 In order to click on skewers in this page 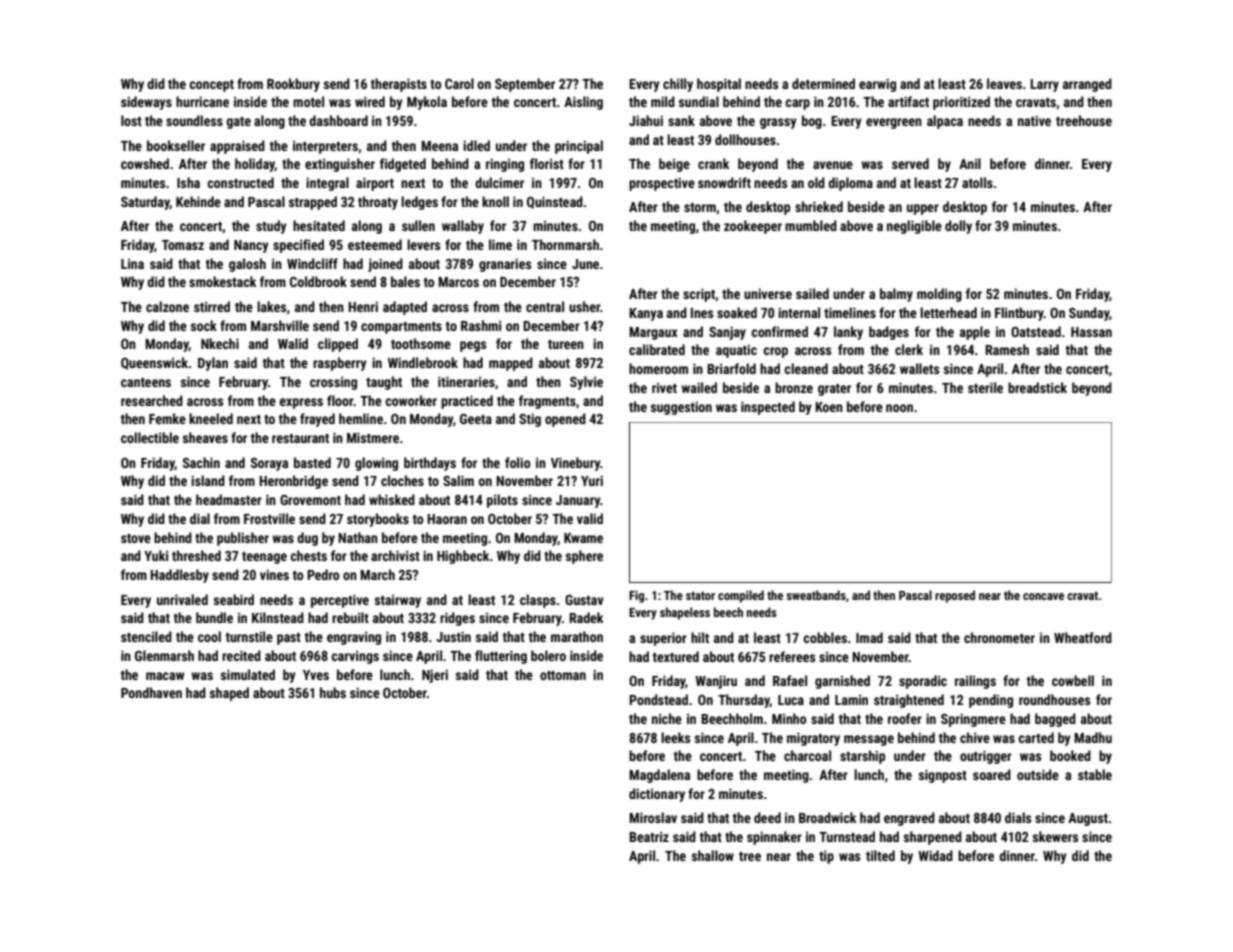, I will do `click(1055, 836)`.
